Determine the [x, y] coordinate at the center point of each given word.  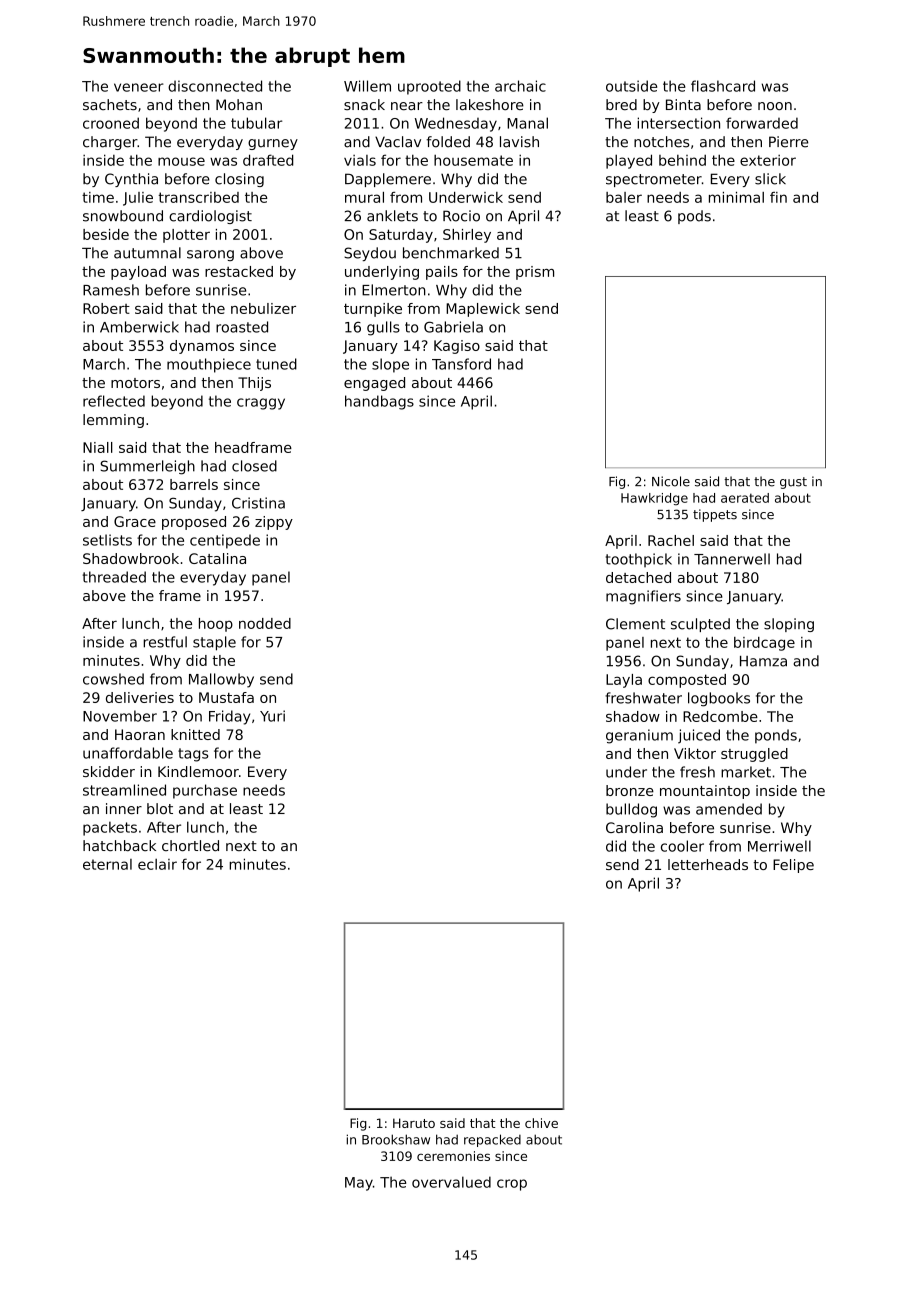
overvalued [451, 1182]
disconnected [215, 86]
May [359, 1184]
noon [775, 106]
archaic [520, 86]
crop [512, 1185]
